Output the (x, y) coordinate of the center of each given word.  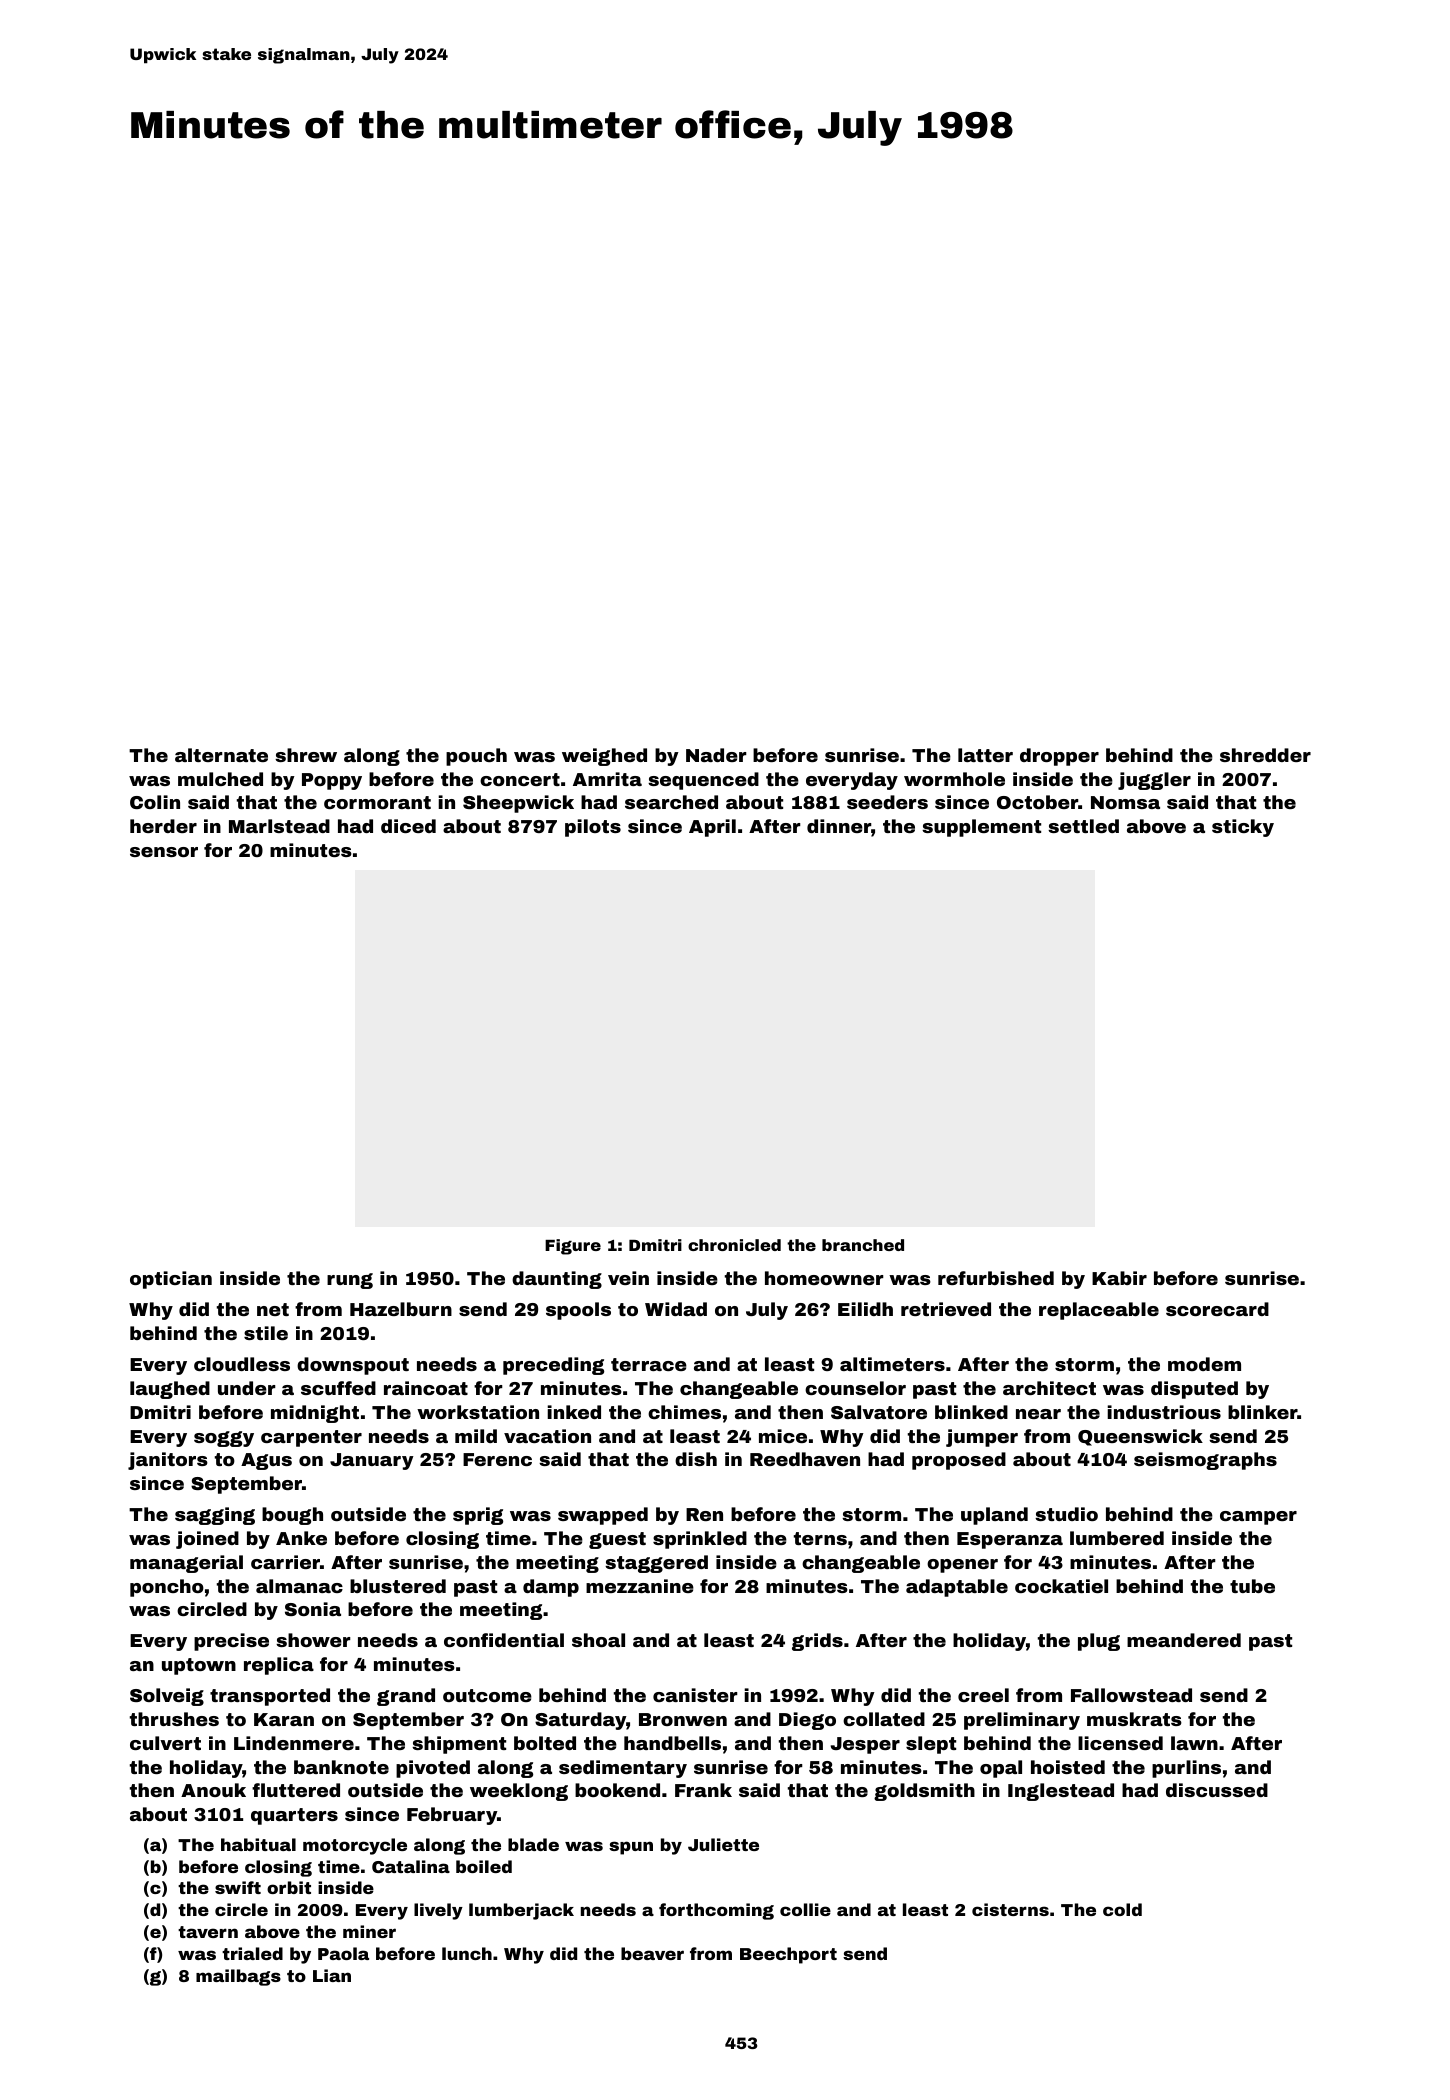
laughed (170, 1390)
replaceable (1099, 1311)
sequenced (703, 781)
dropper (1059, 757)
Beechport (788, 1955)
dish (696, 1459)
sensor (164, 852)
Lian (332, 1975)
